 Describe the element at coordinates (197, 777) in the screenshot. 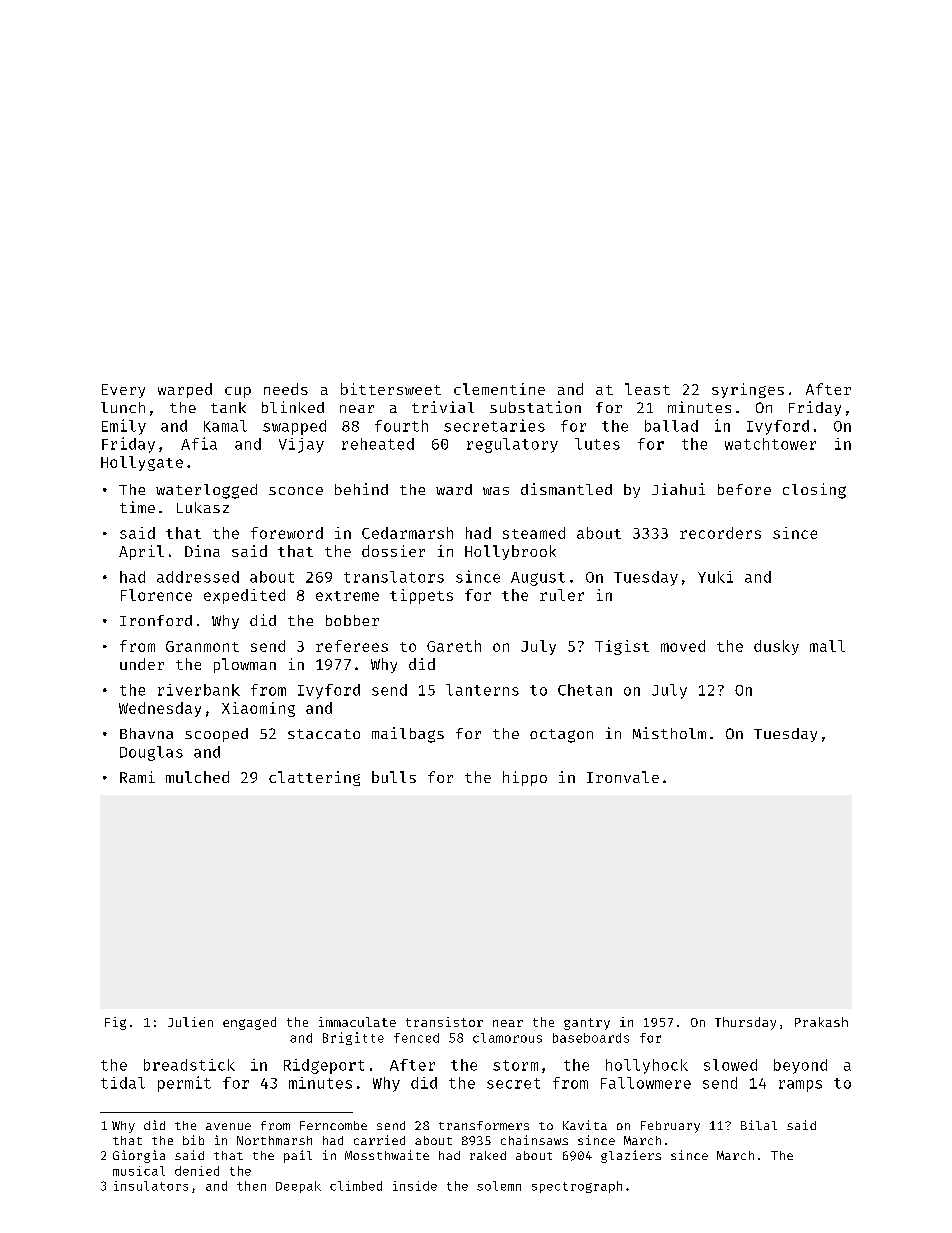

I see `mulched` at that location.
